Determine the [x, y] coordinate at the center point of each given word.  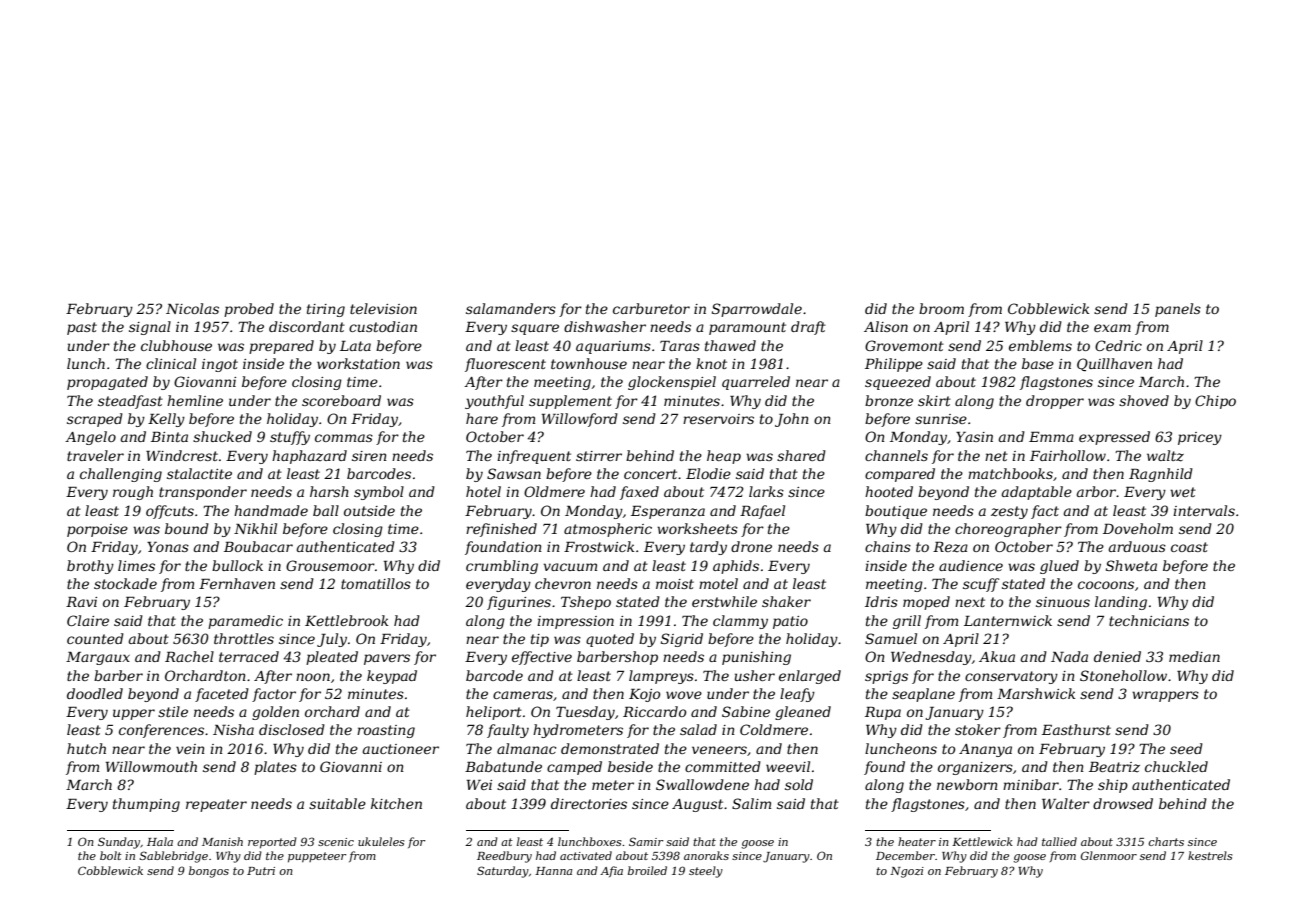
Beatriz [1114, 767]
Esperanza [668, 512]
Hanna [554, 871]
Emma [1051, 437]
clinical [171, 363]
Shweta [1131, 565]
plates [275, 768]
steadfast [130, 402]
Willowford [580, 420]
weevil [788, 766]
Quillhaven [1114, 364]
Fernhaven [237, 583]
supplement [570, 402]
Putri [261, 871]
